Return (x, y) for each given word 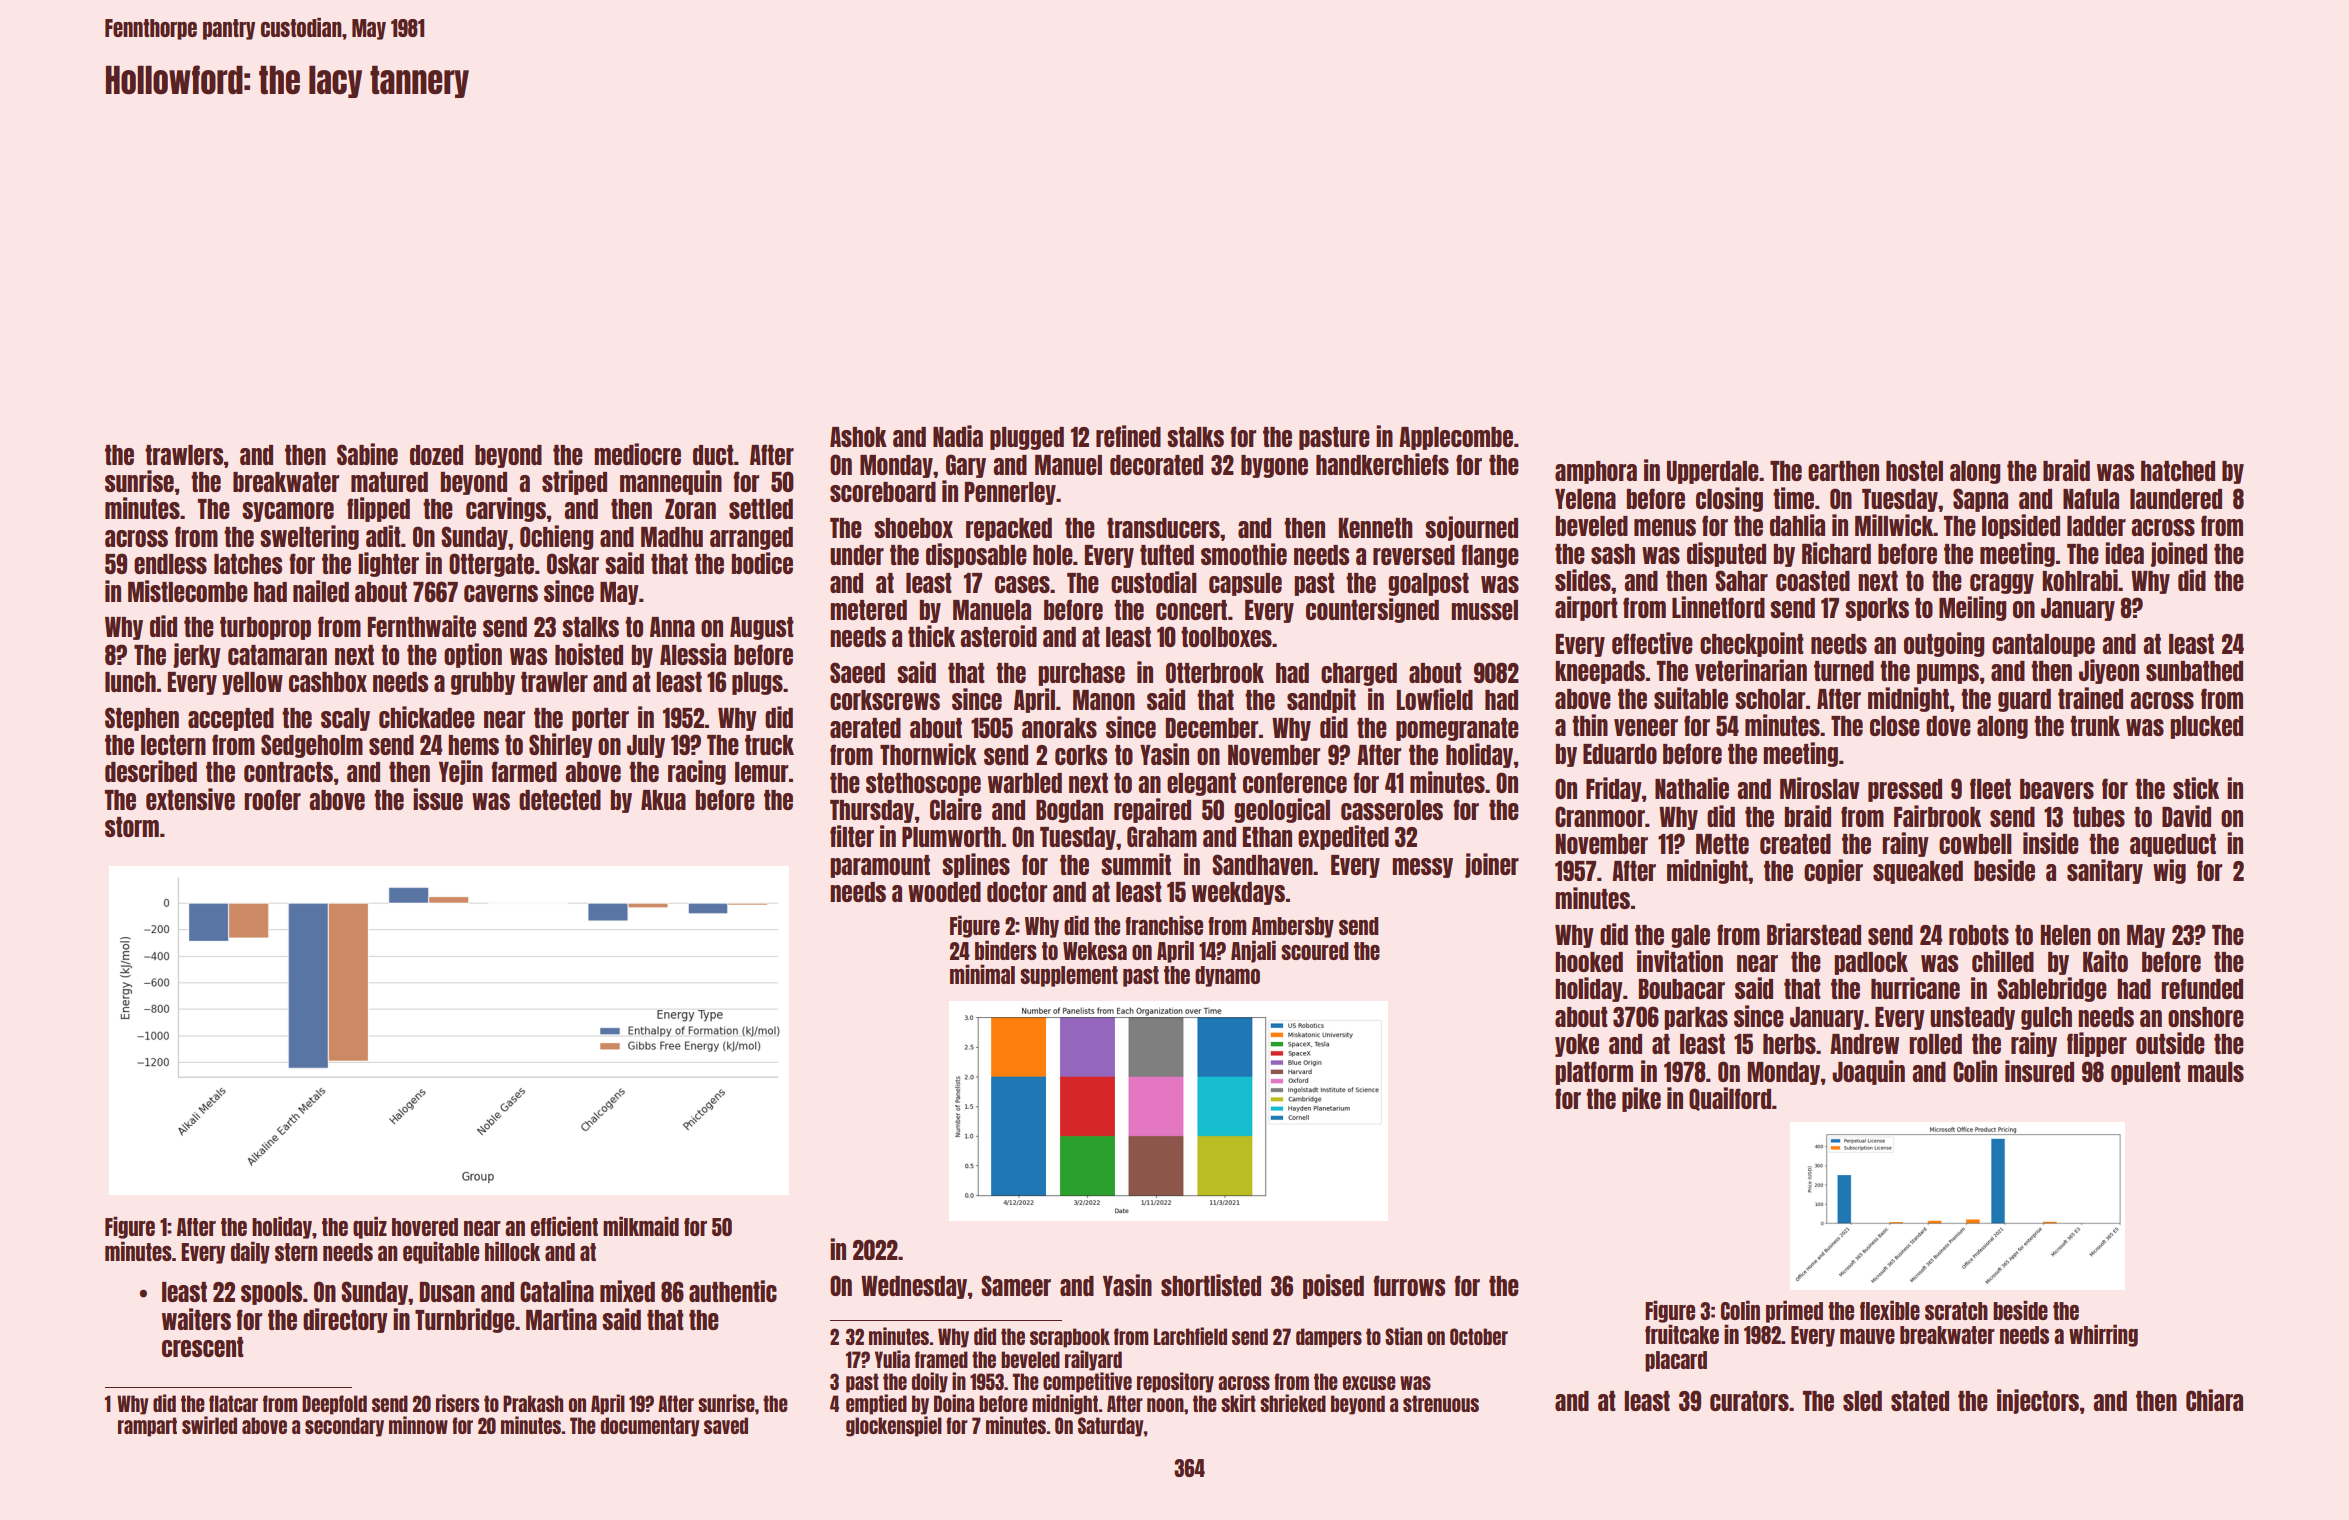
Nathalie (1692, 788)
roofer (272, 799)
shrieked (1293, 1403)
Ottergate (491, 565)
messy (1422, 868)
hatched (2178, 471)
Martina (561, 1319)
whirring (2103, 1335)
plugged (1027, 438)
